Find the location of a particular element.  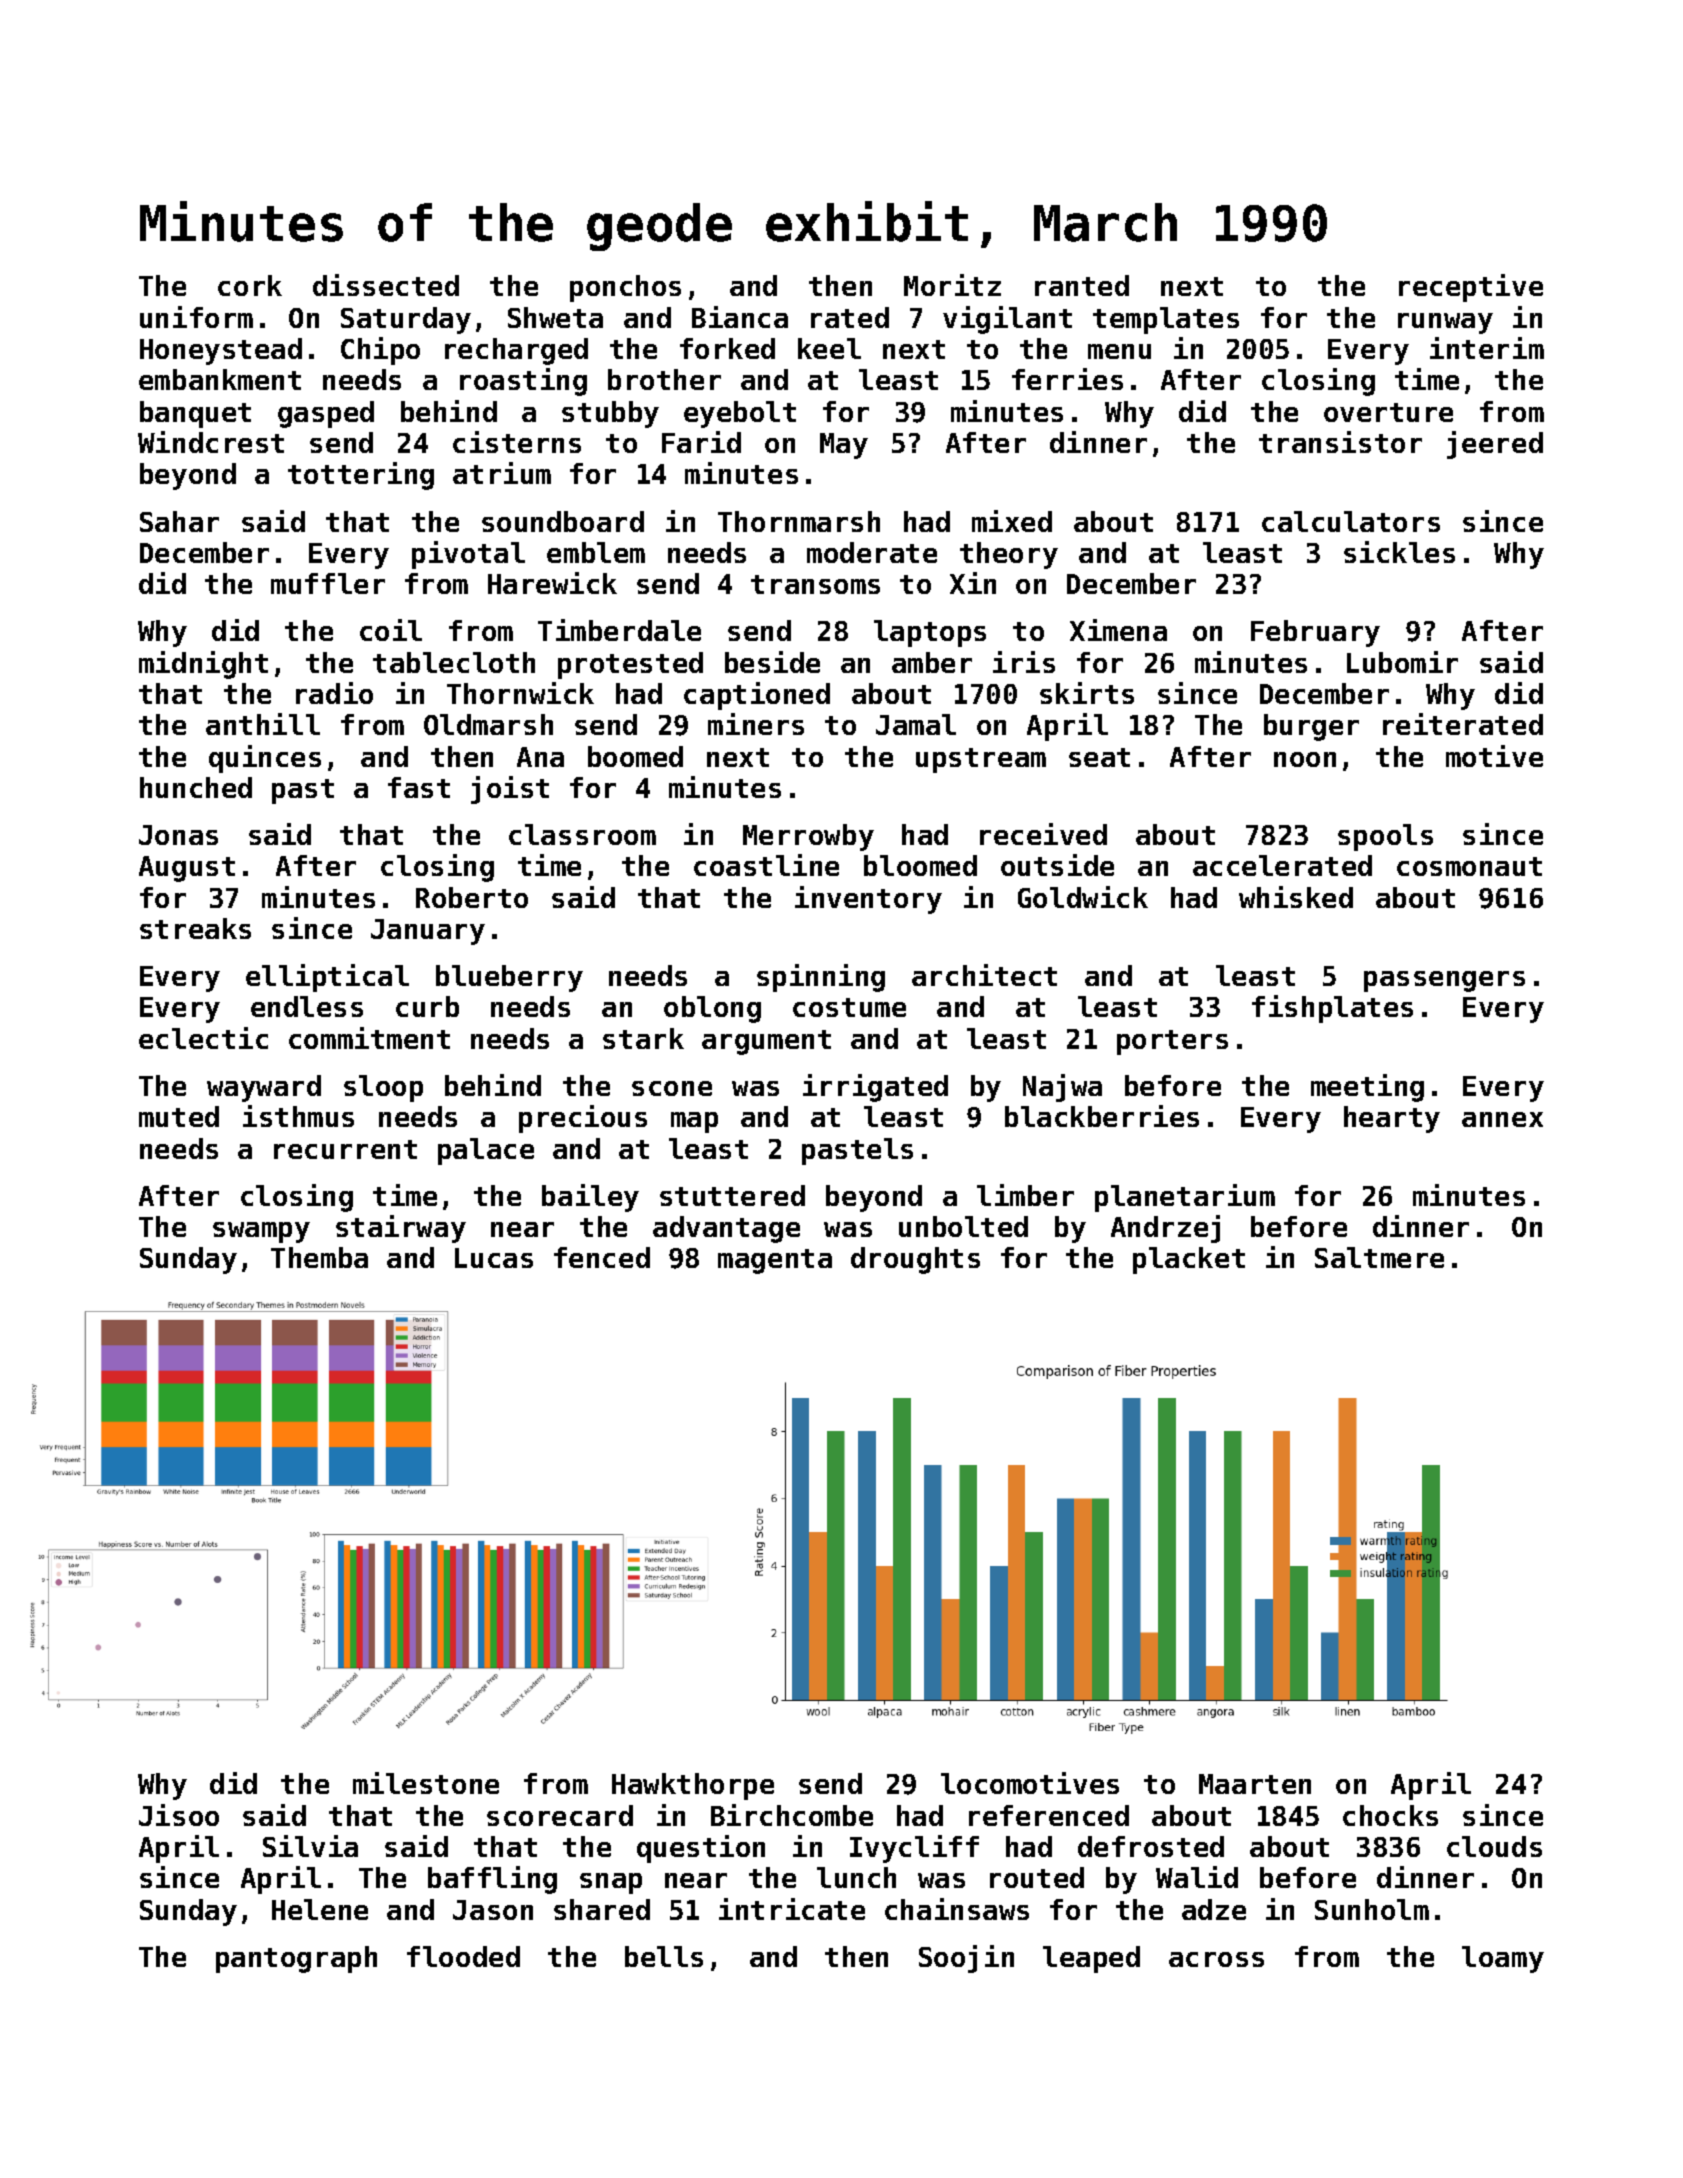

architect is located at coordinates (984, 975).
